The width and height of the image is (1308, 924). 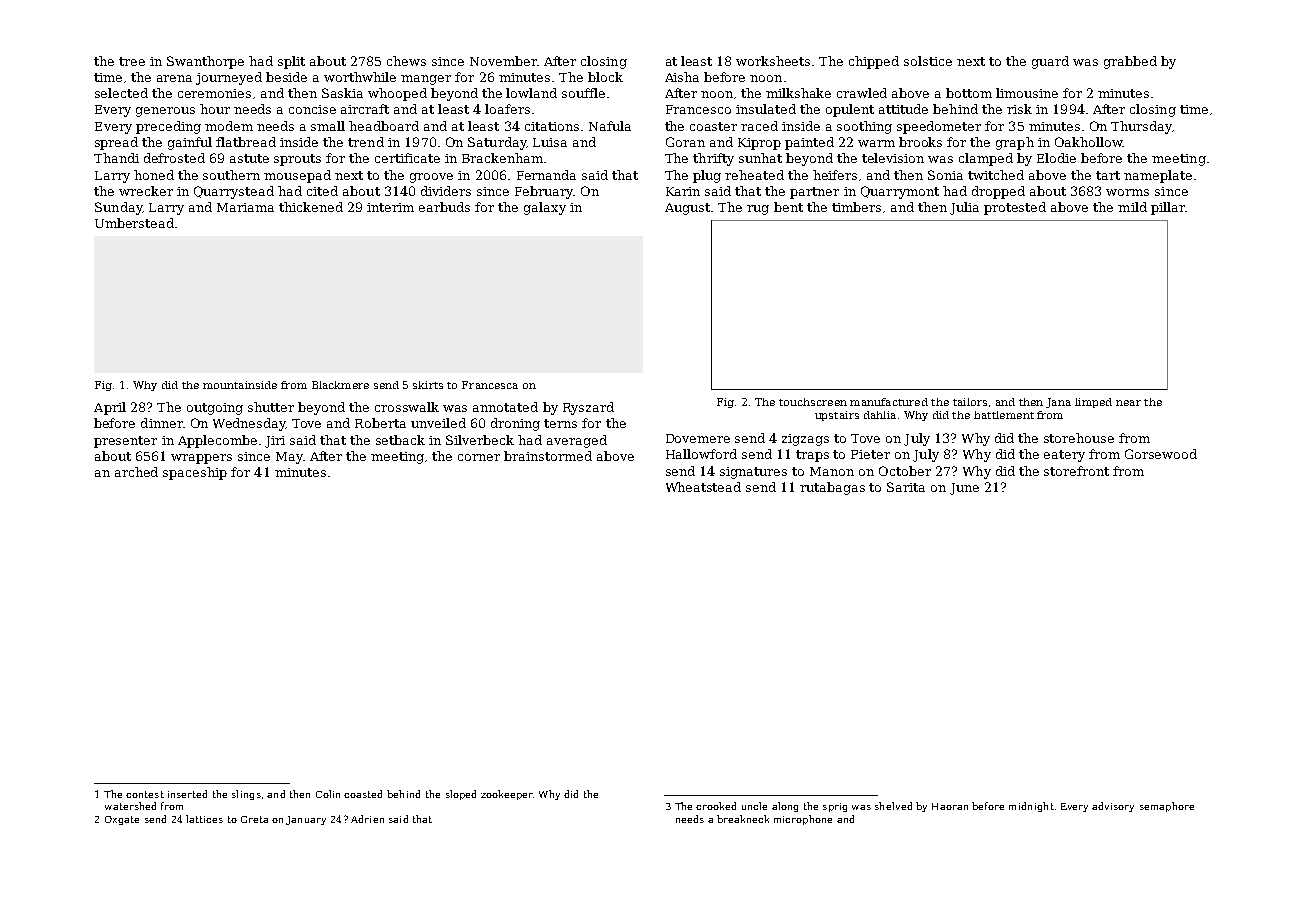 What do you see at coordinates (862, 93) in the image?
I see `crawled` at bounding box center [862, 93].
